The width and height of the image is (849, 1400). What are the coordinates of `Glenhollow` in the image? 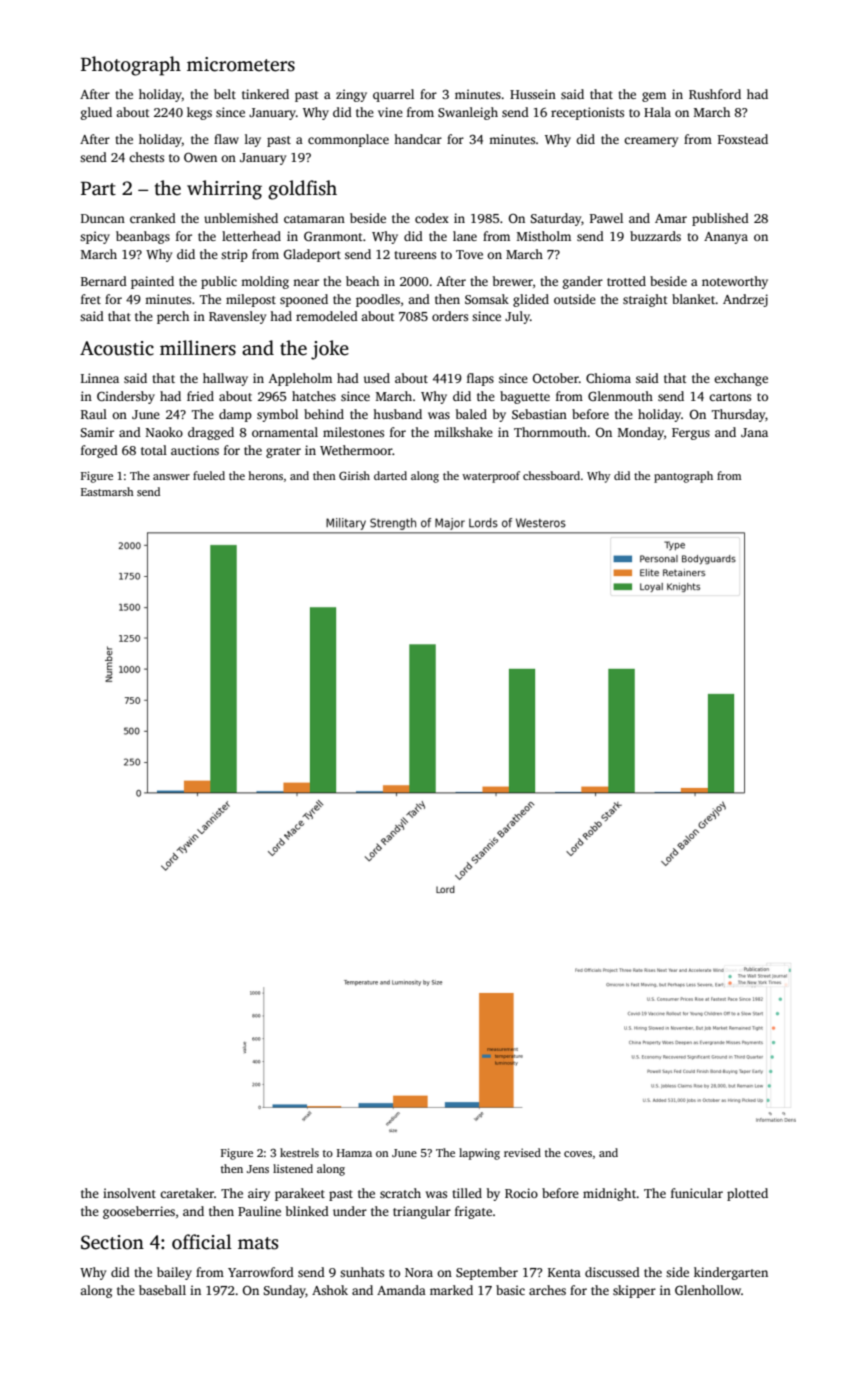 It's located at (708, 1290).
